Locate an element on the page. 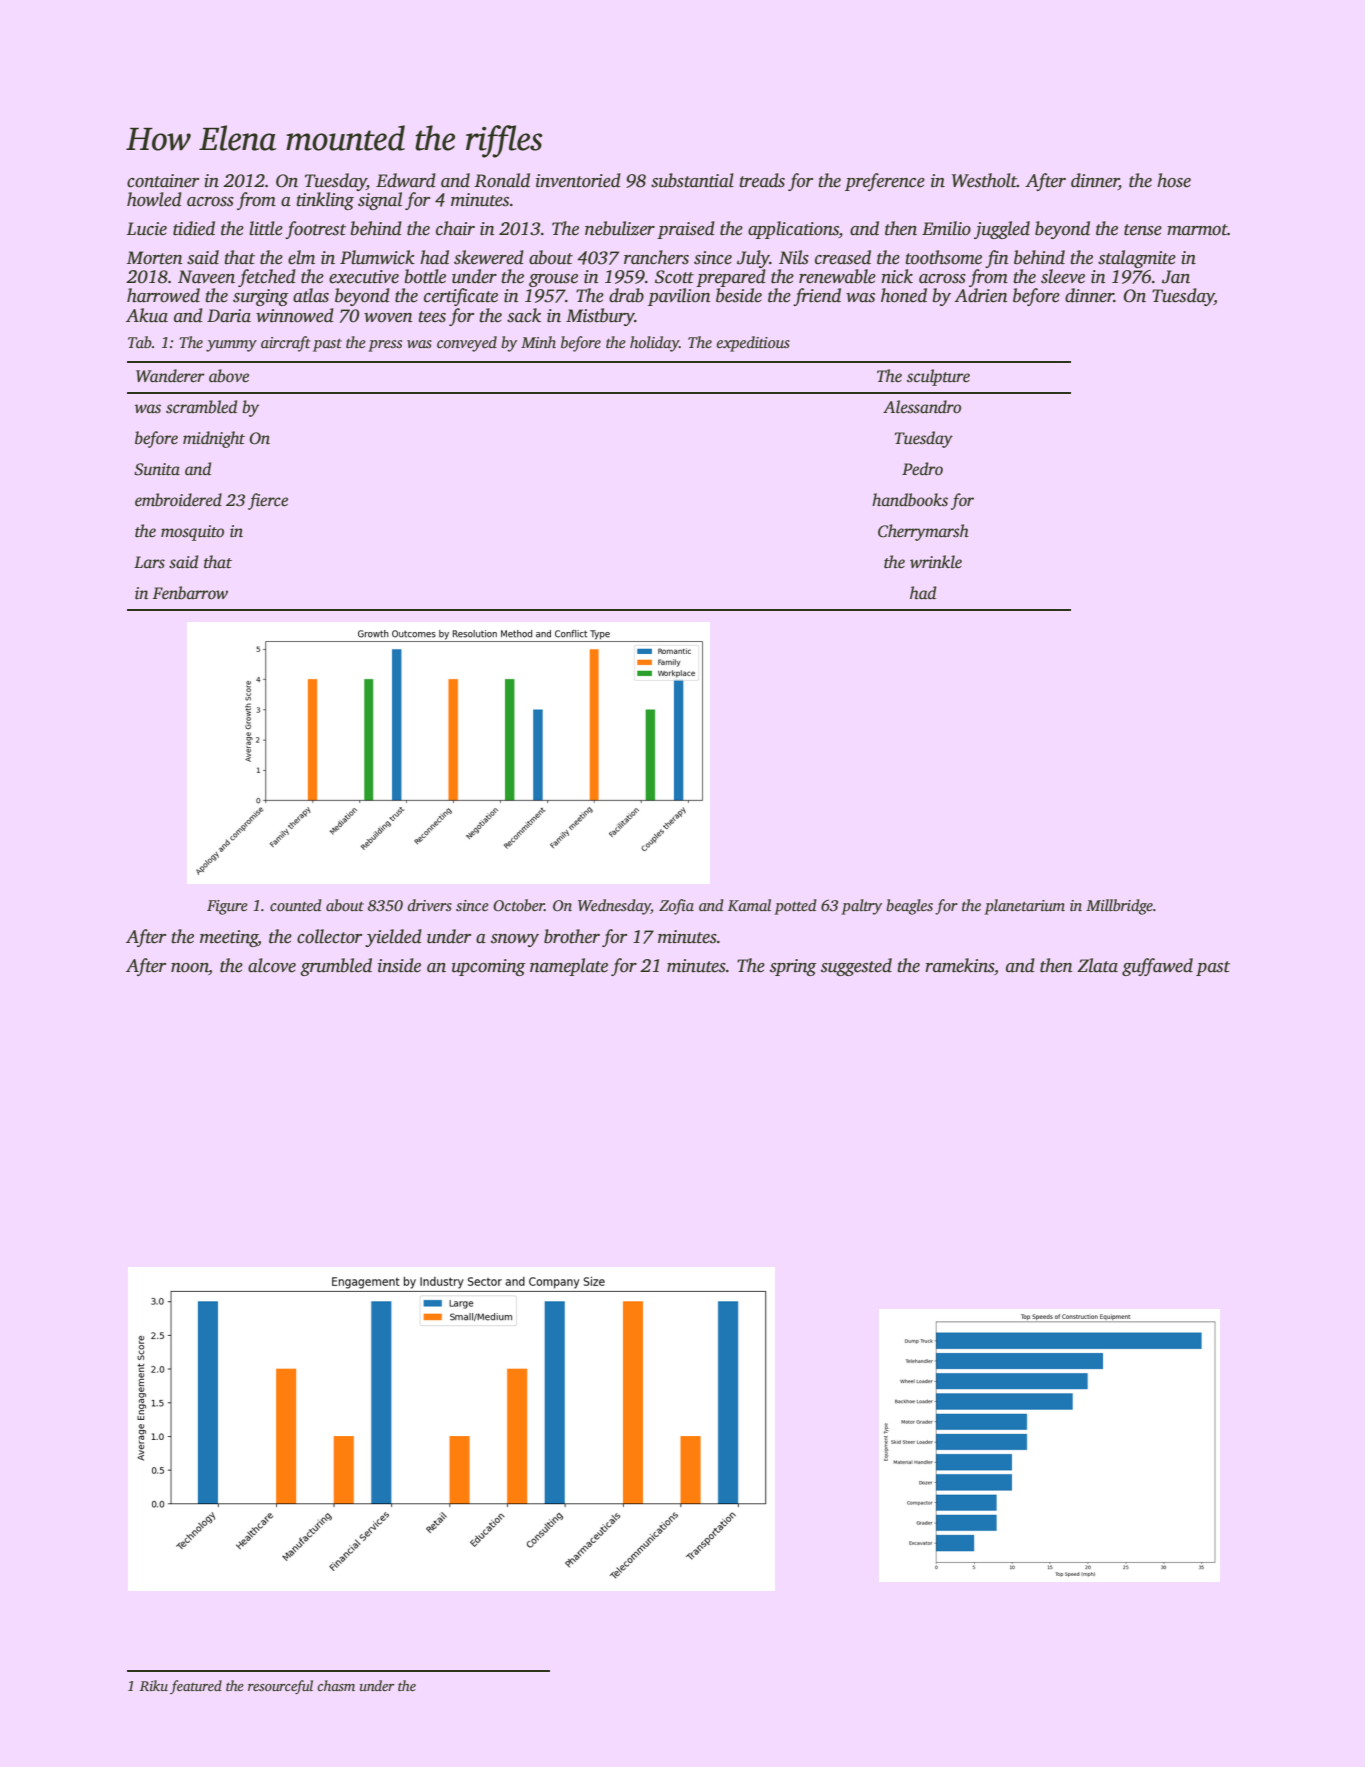 The width and height of the document is (1365, 1767). Westholt is located at coordinates (984, 180).
